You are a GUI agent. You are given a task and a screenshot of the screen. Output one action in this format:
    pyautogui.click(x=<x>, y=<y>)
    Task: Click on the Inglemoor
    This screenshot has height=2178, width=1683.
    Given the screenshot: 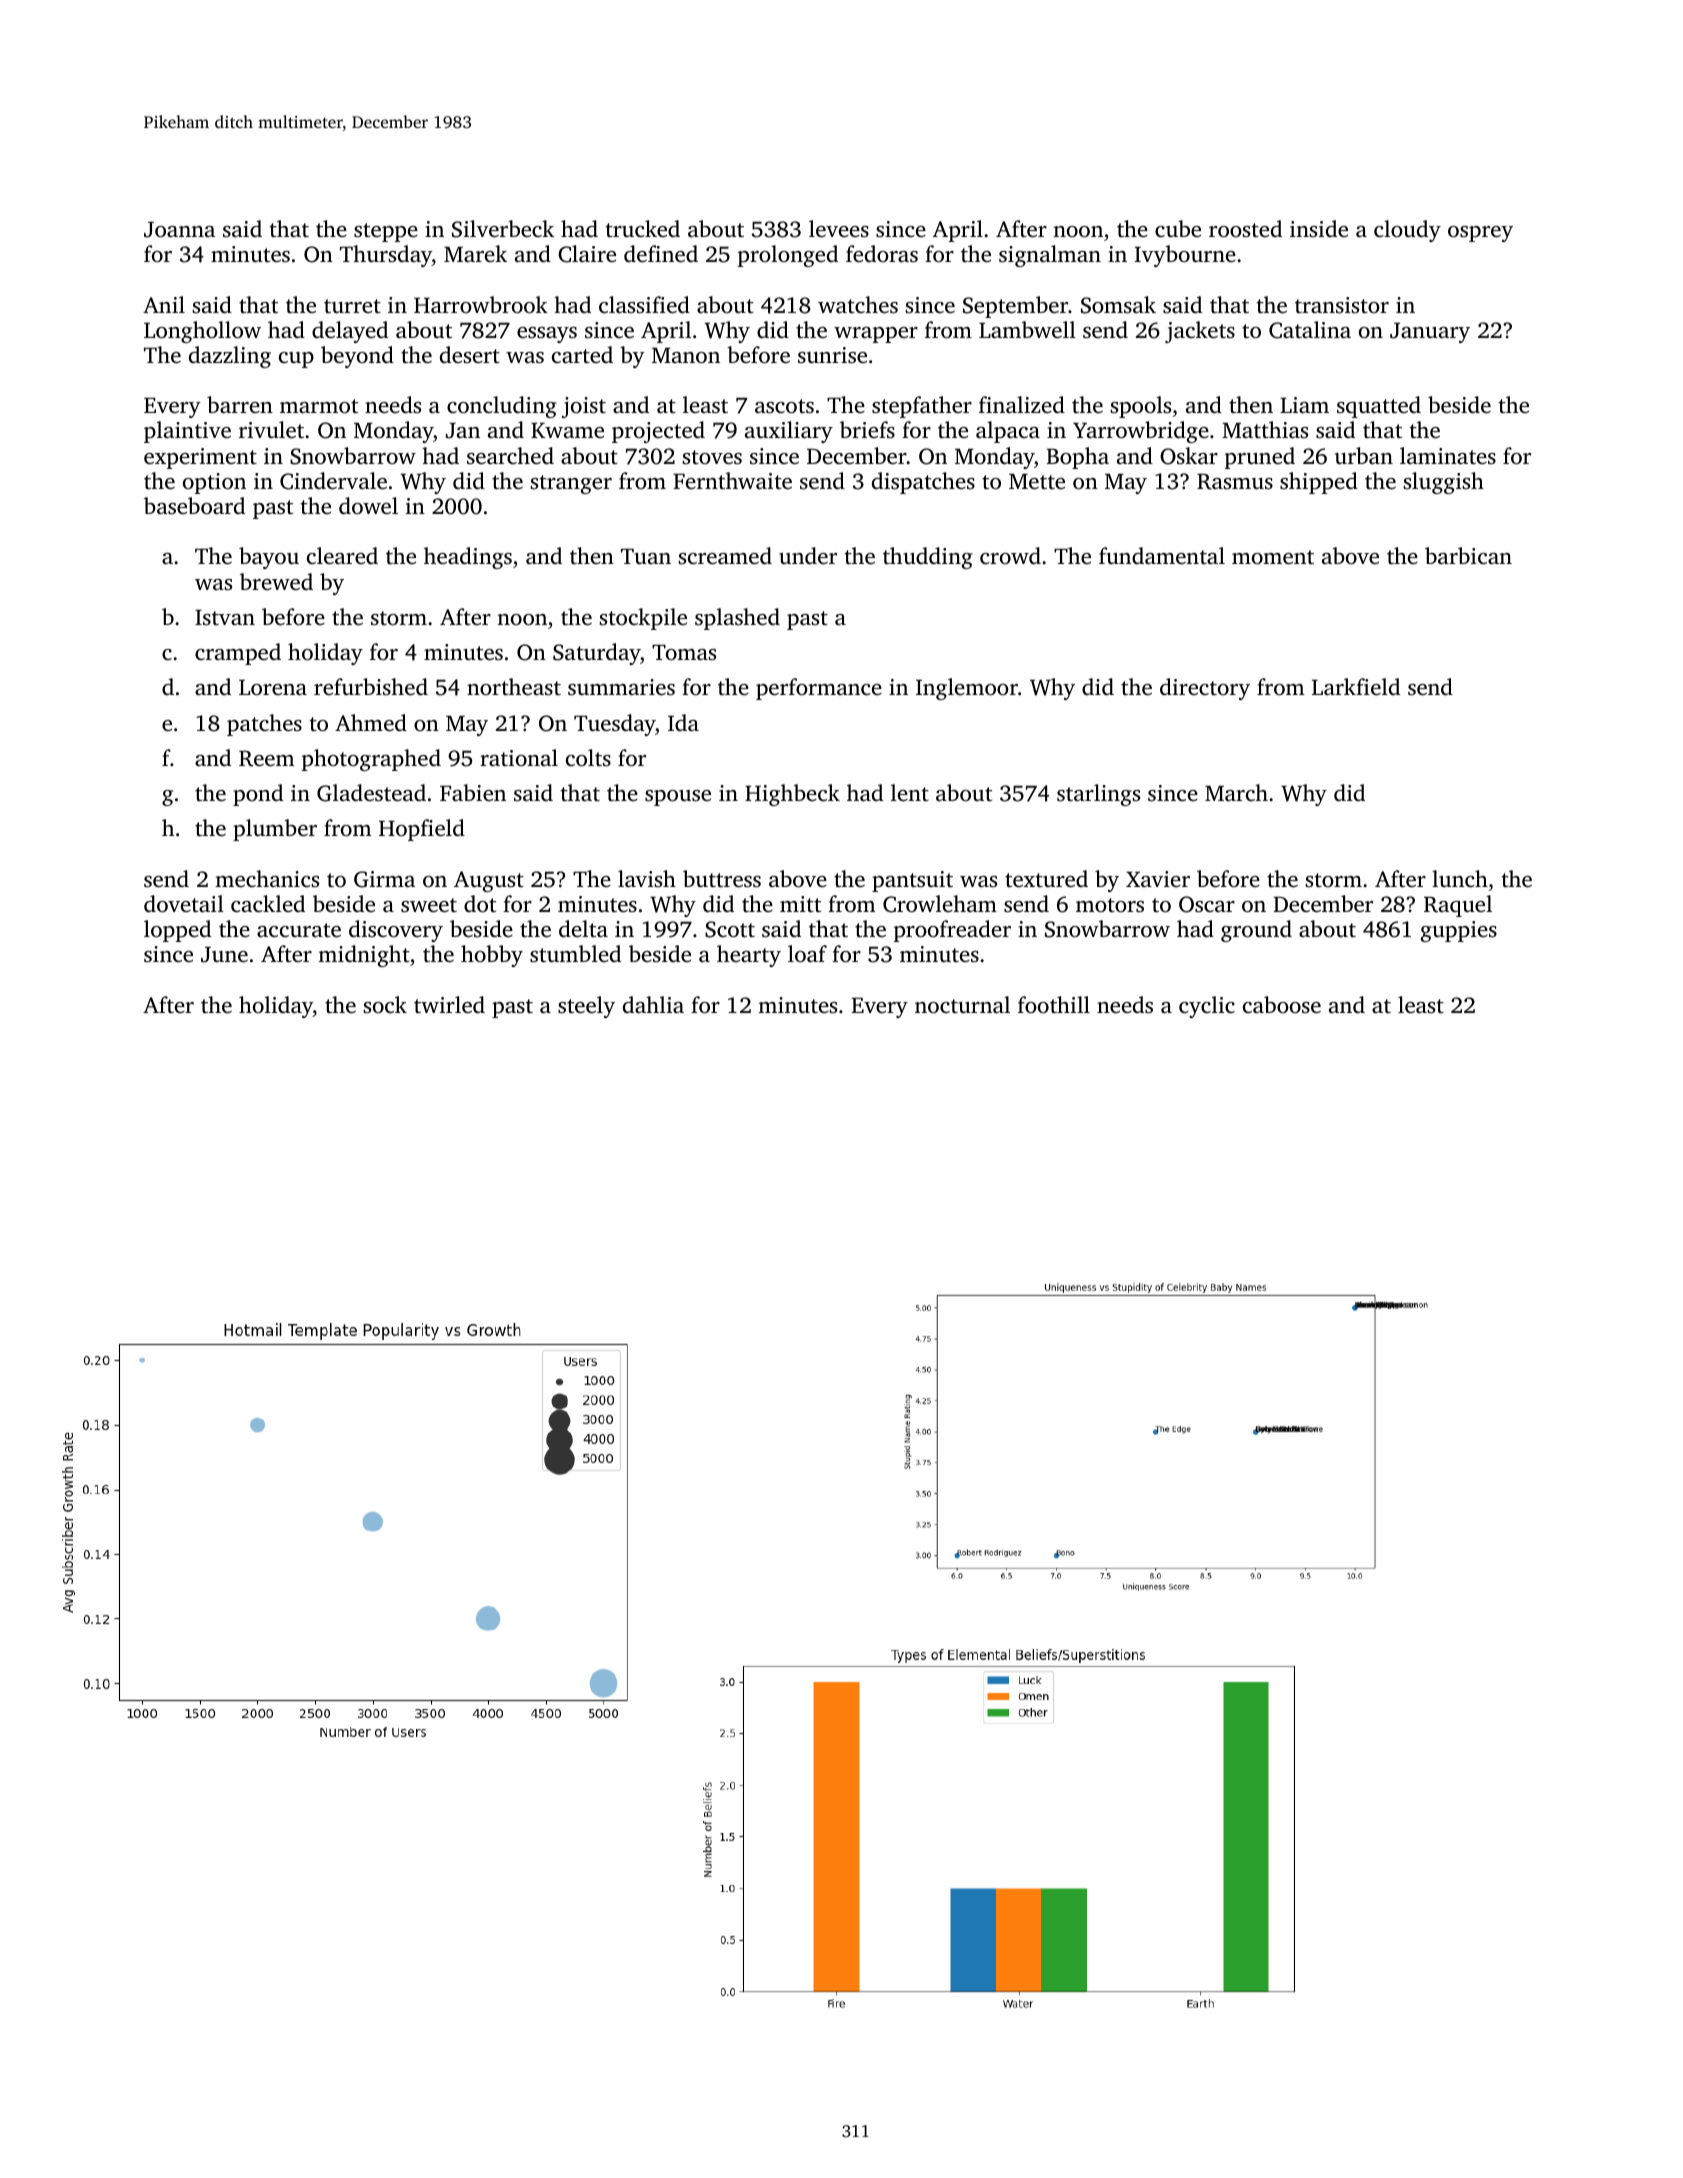 What is the action you would take?
    pyautogui.click(x=967, y=689)
